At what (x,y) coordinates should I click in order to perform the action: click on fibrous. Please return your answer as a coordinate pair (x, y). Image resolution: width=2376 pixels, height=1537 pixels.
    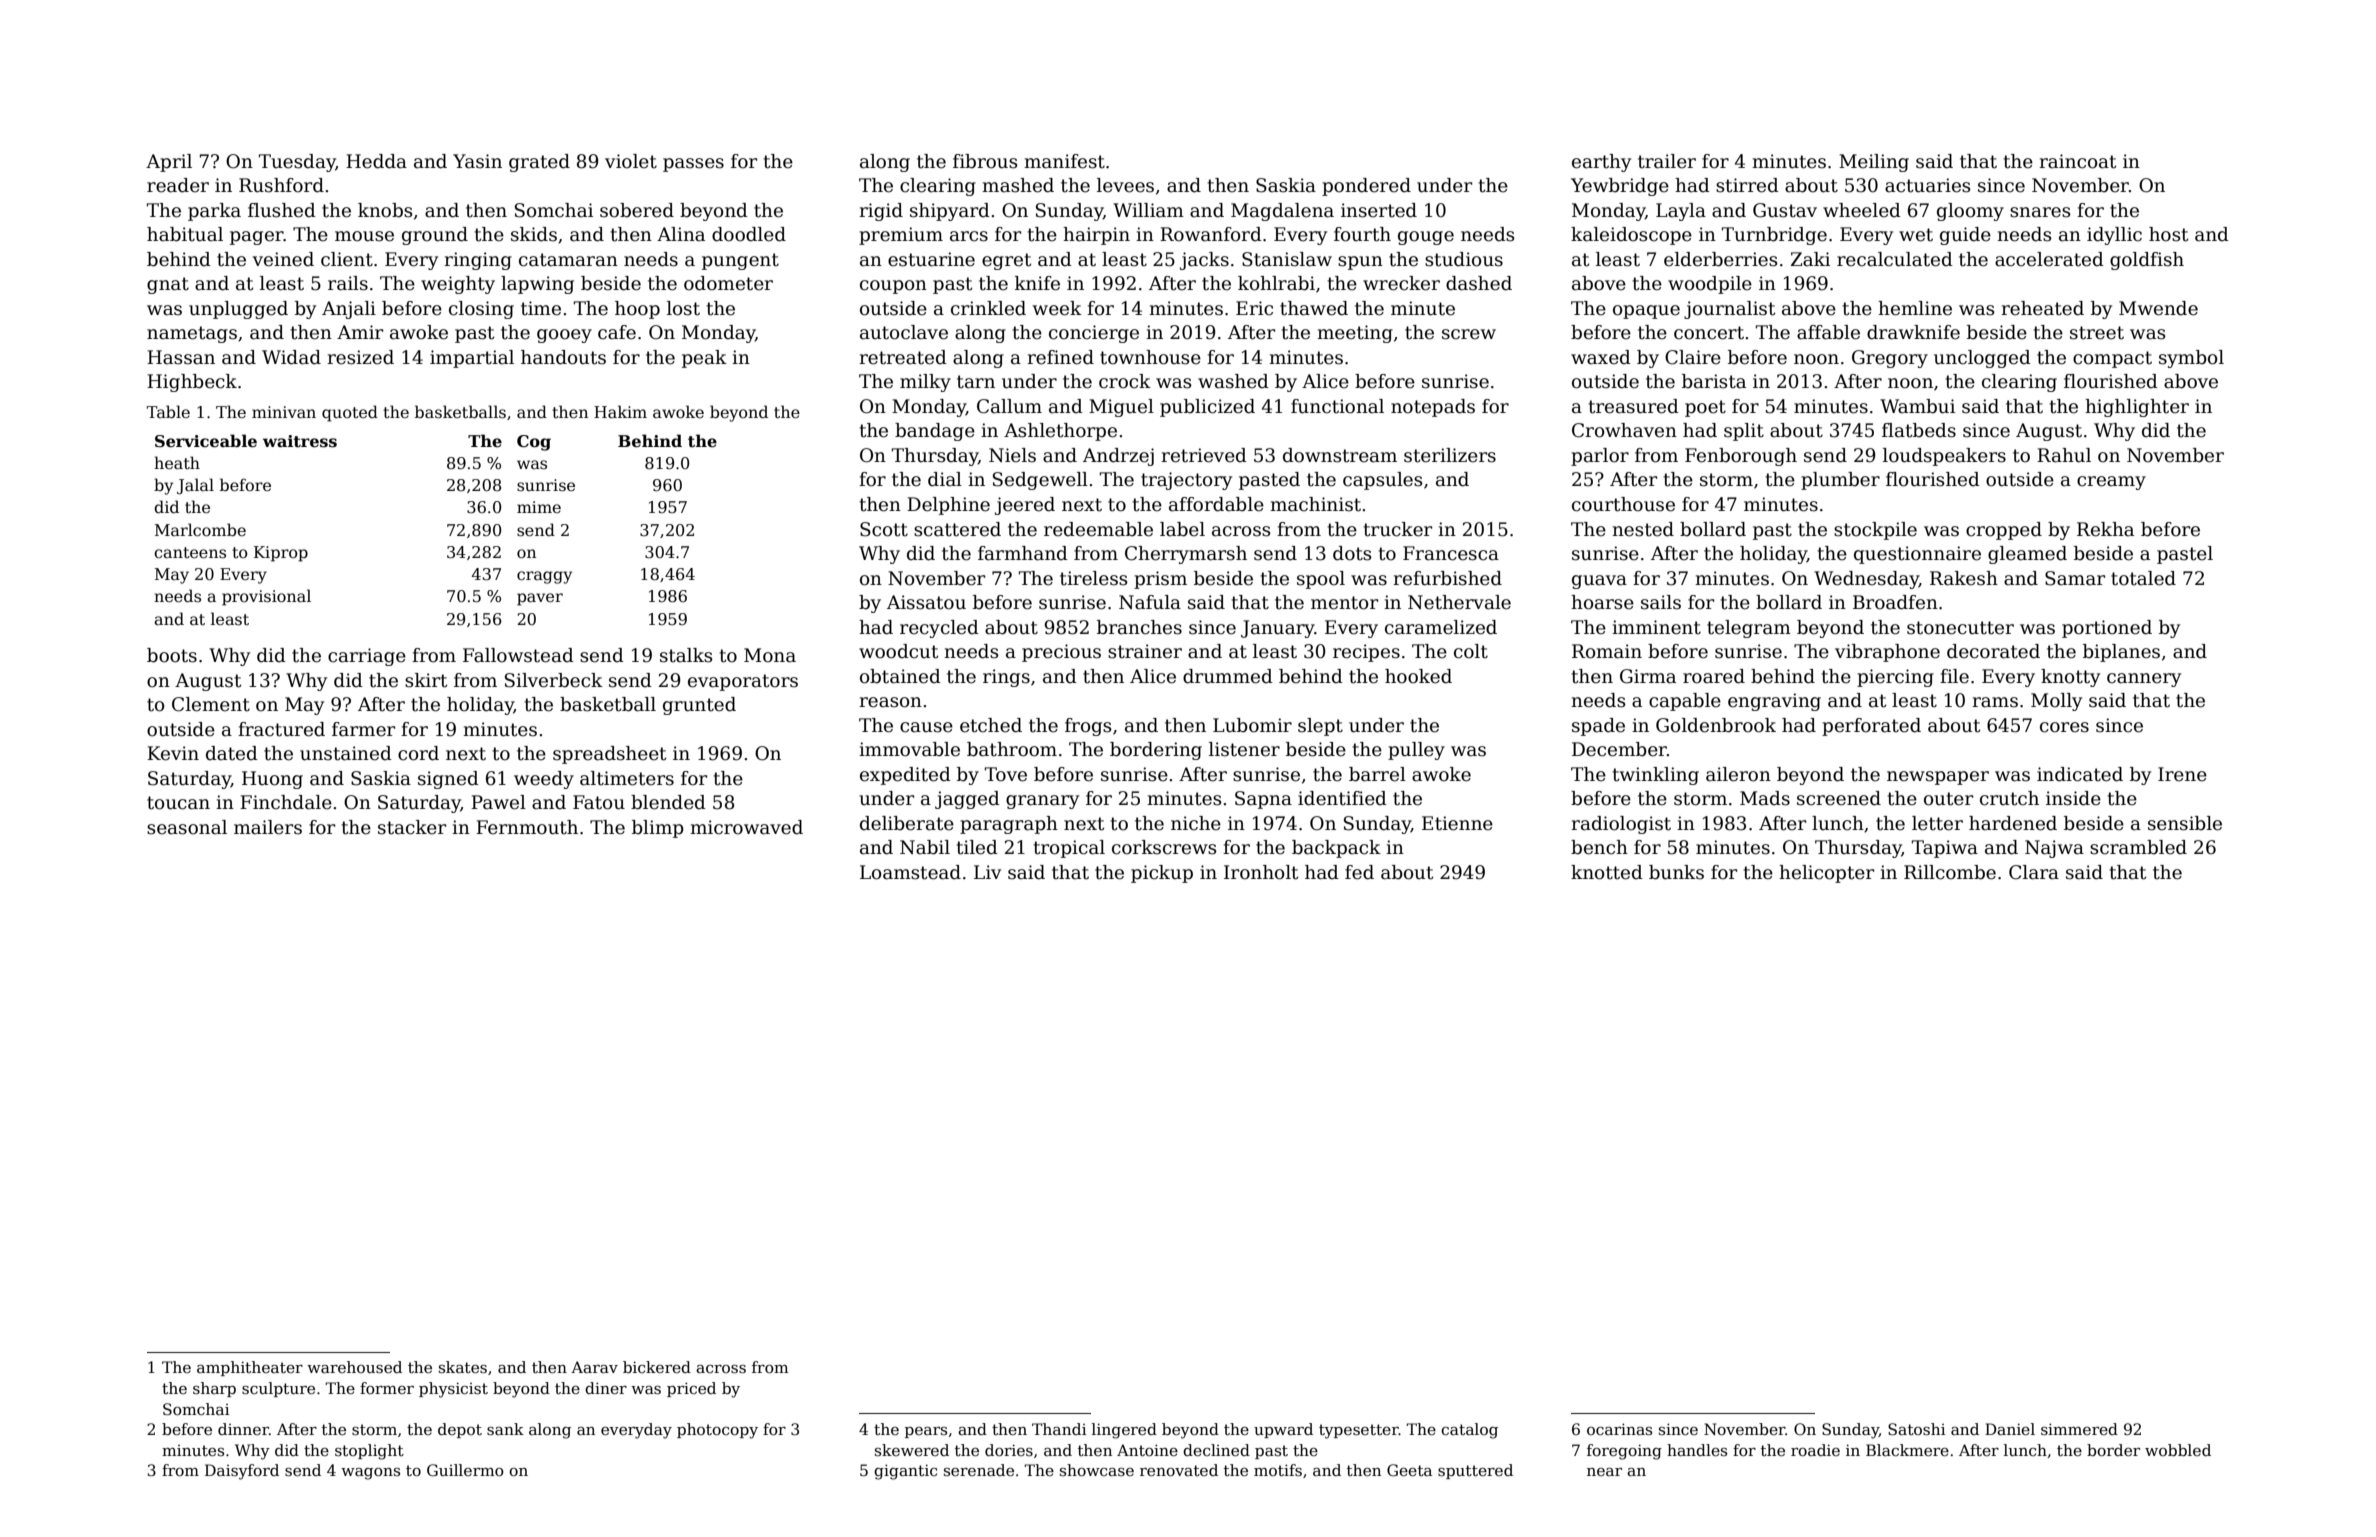
    Looking at the image, I should click on (985, 161).
